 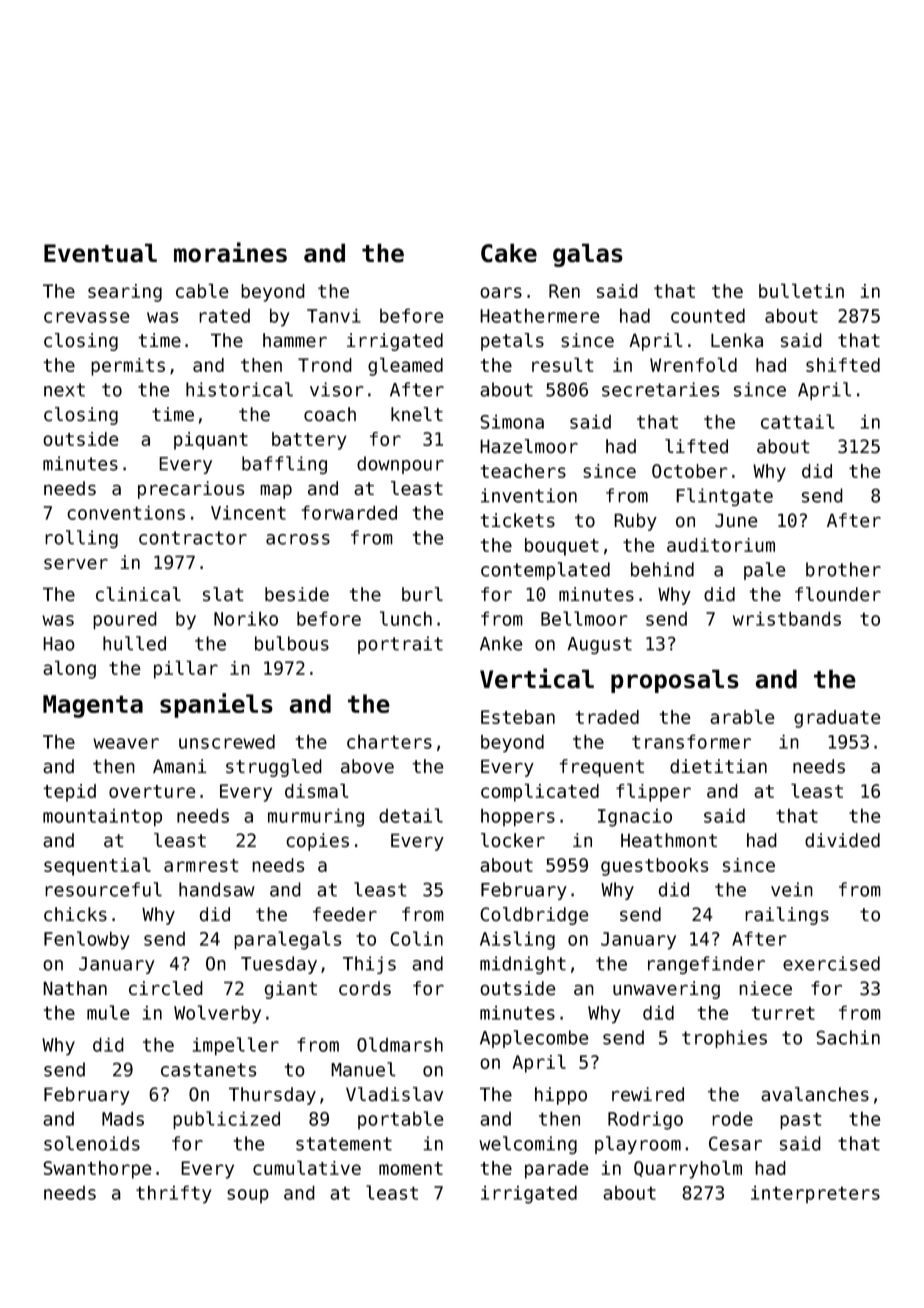 I want to click on visor, so click(x=337, y=389).
